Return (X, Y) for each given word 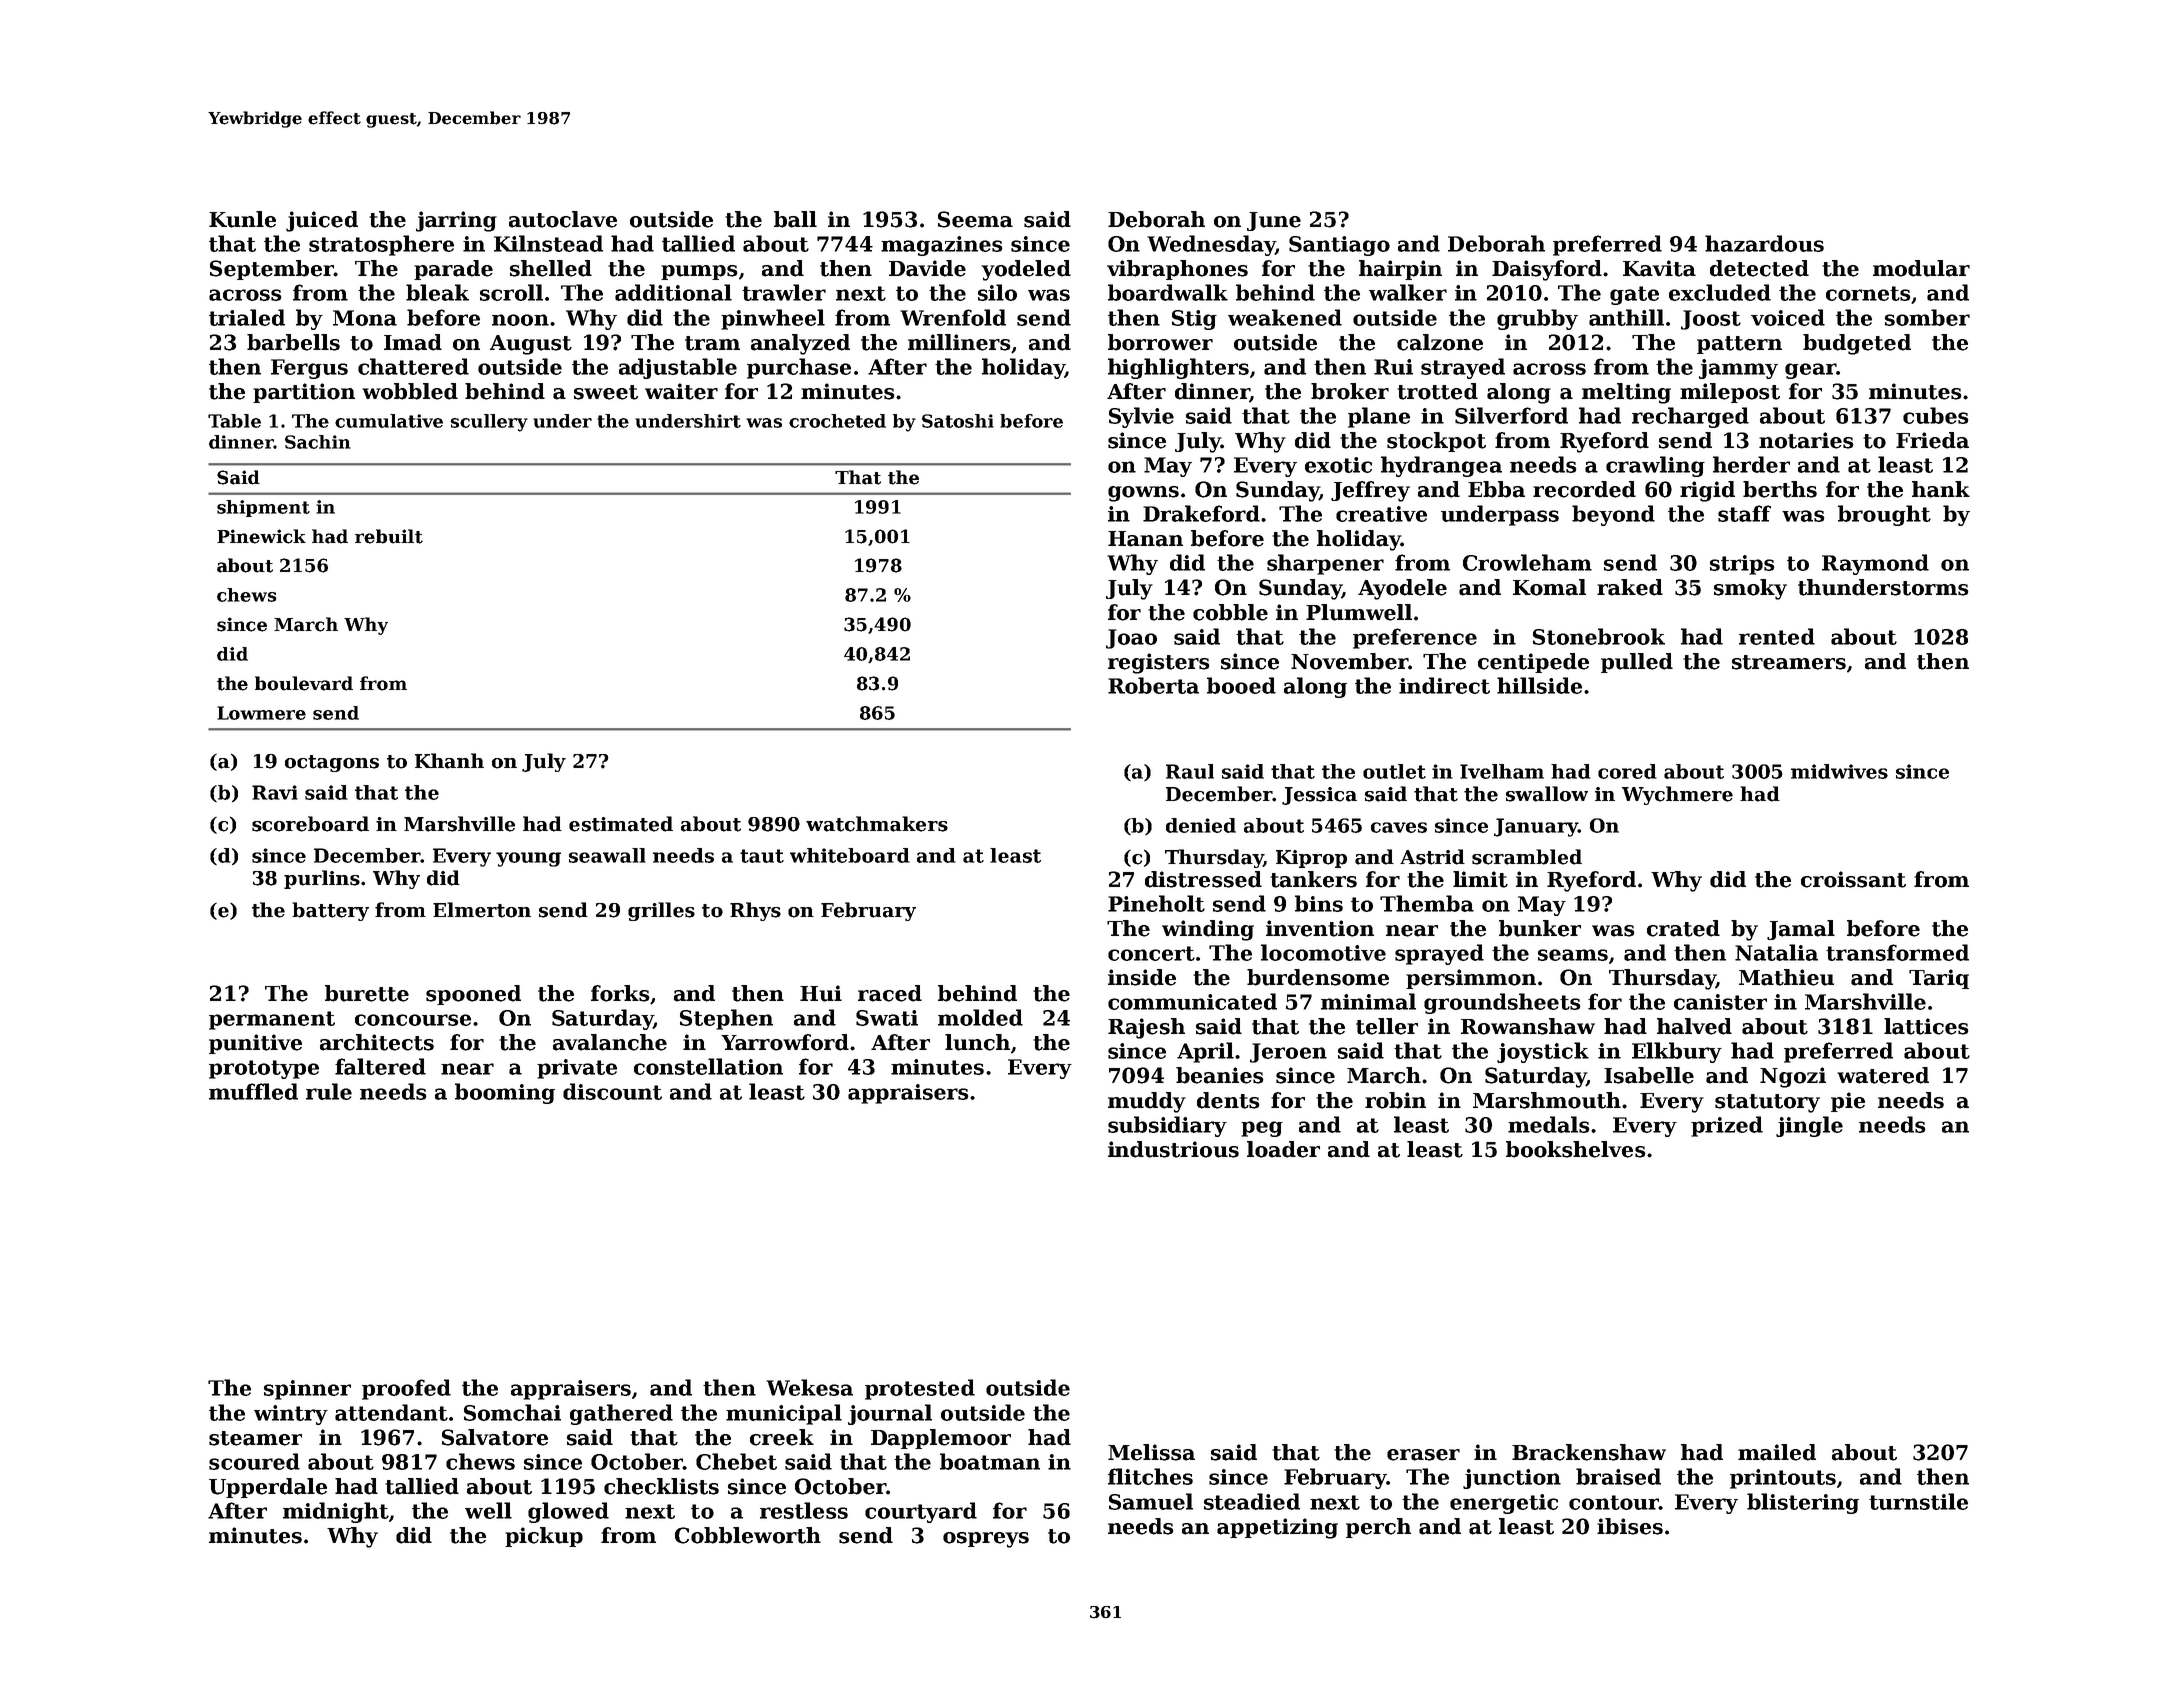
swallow (1547, 794)
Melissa (1151, 1452)
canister (1720, 1002)
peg (1262, 1129)
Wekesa (809, 1387)
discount (612, 1091)
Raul (1190, 771)
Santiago (1339, 246)
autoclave (563, 219)
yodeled (1026, 270)
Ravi (275, 792)
